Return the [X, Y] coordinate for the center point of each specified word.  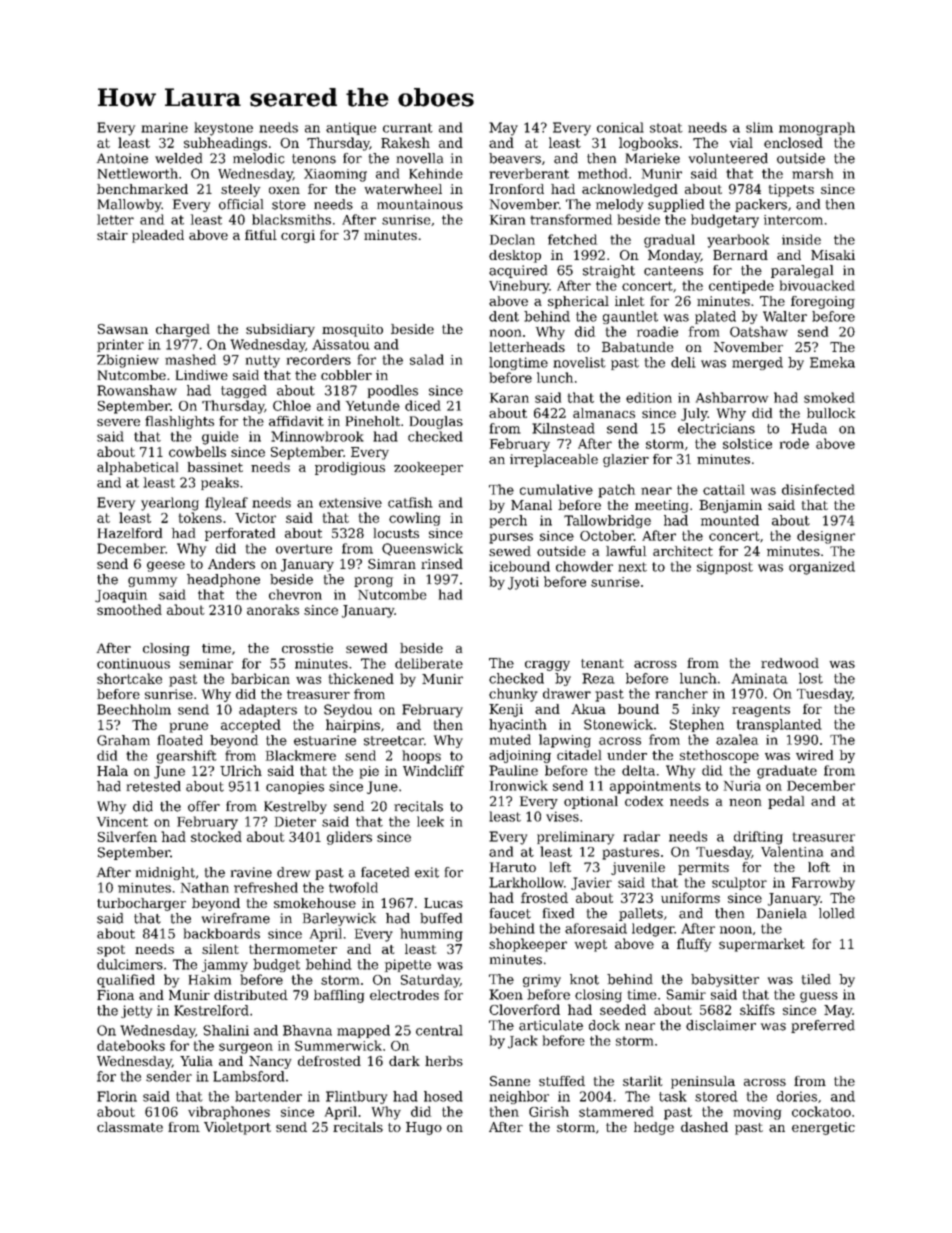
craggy [547, 666]
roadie [657, 331]
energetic [823, 1128]
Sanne [510, 1081]
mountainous [420, 204]
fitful [261, 235]
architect [683, 551]
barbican [260, 678]
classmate [130, 1127]
